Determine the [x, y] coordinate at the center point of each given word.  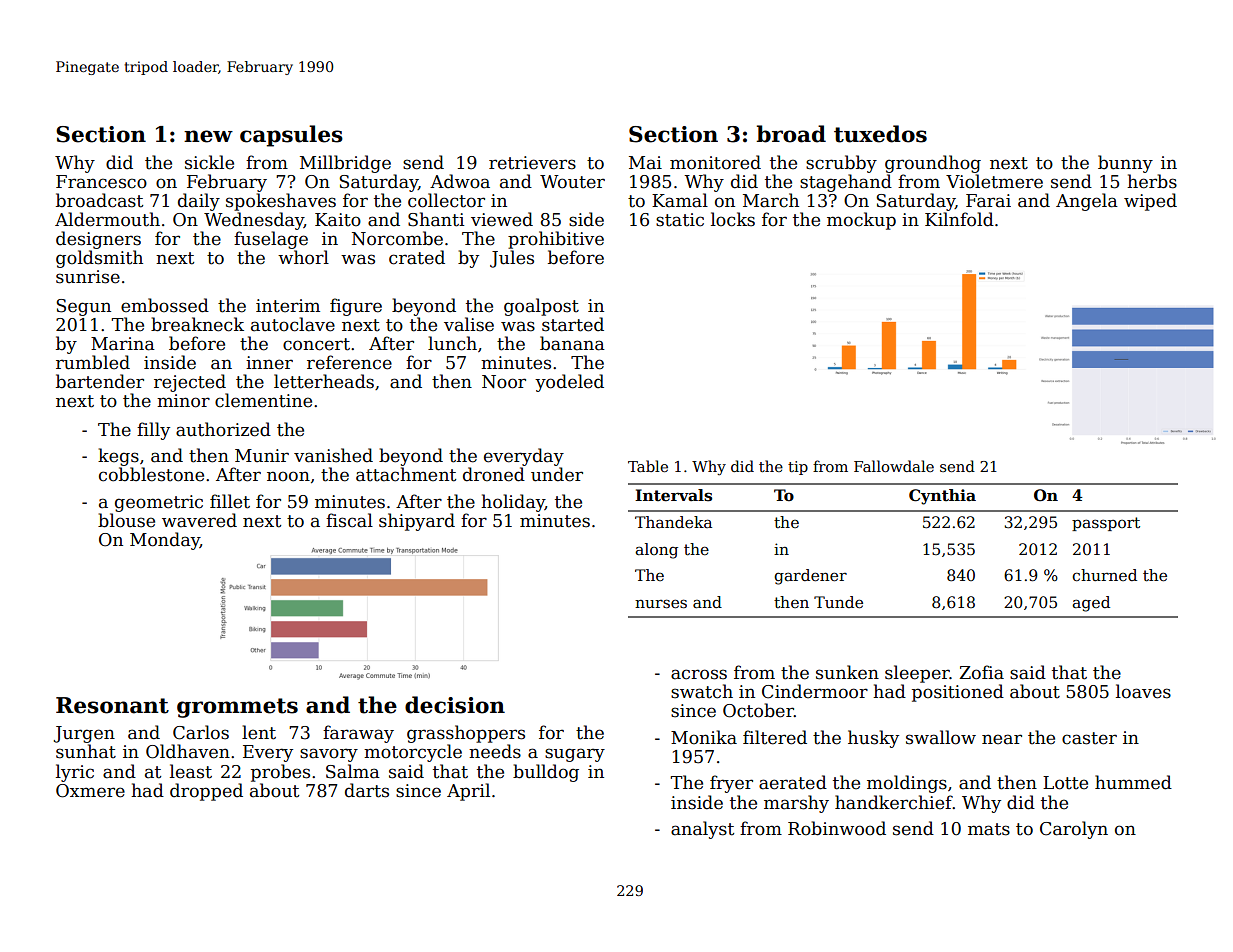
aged [1091, 604]
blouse [126, 520]
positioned [958, 693]
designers [98, 240]
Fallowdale [894, 466]
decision [455, 705]
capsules [291, 136]
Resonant [112, 705]
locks [733, 219]
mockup [861, 221]
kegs [118, 457]
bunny [1125, 164]
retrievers [532, 163]
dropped [206, 792]
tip [798, 468]
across [699, 674]
